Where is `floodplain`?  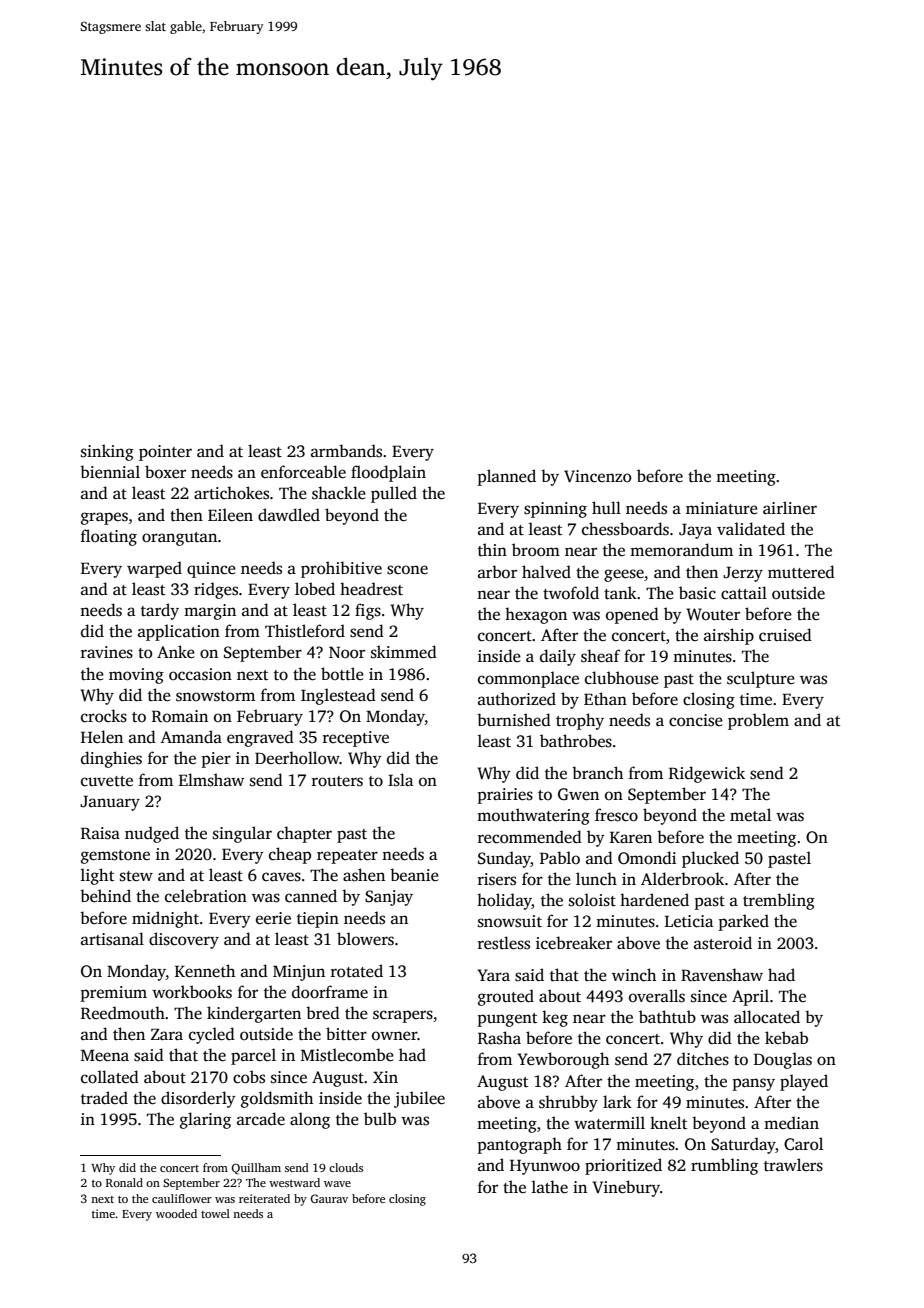
floodplain is located at coordinates (388, 473).
